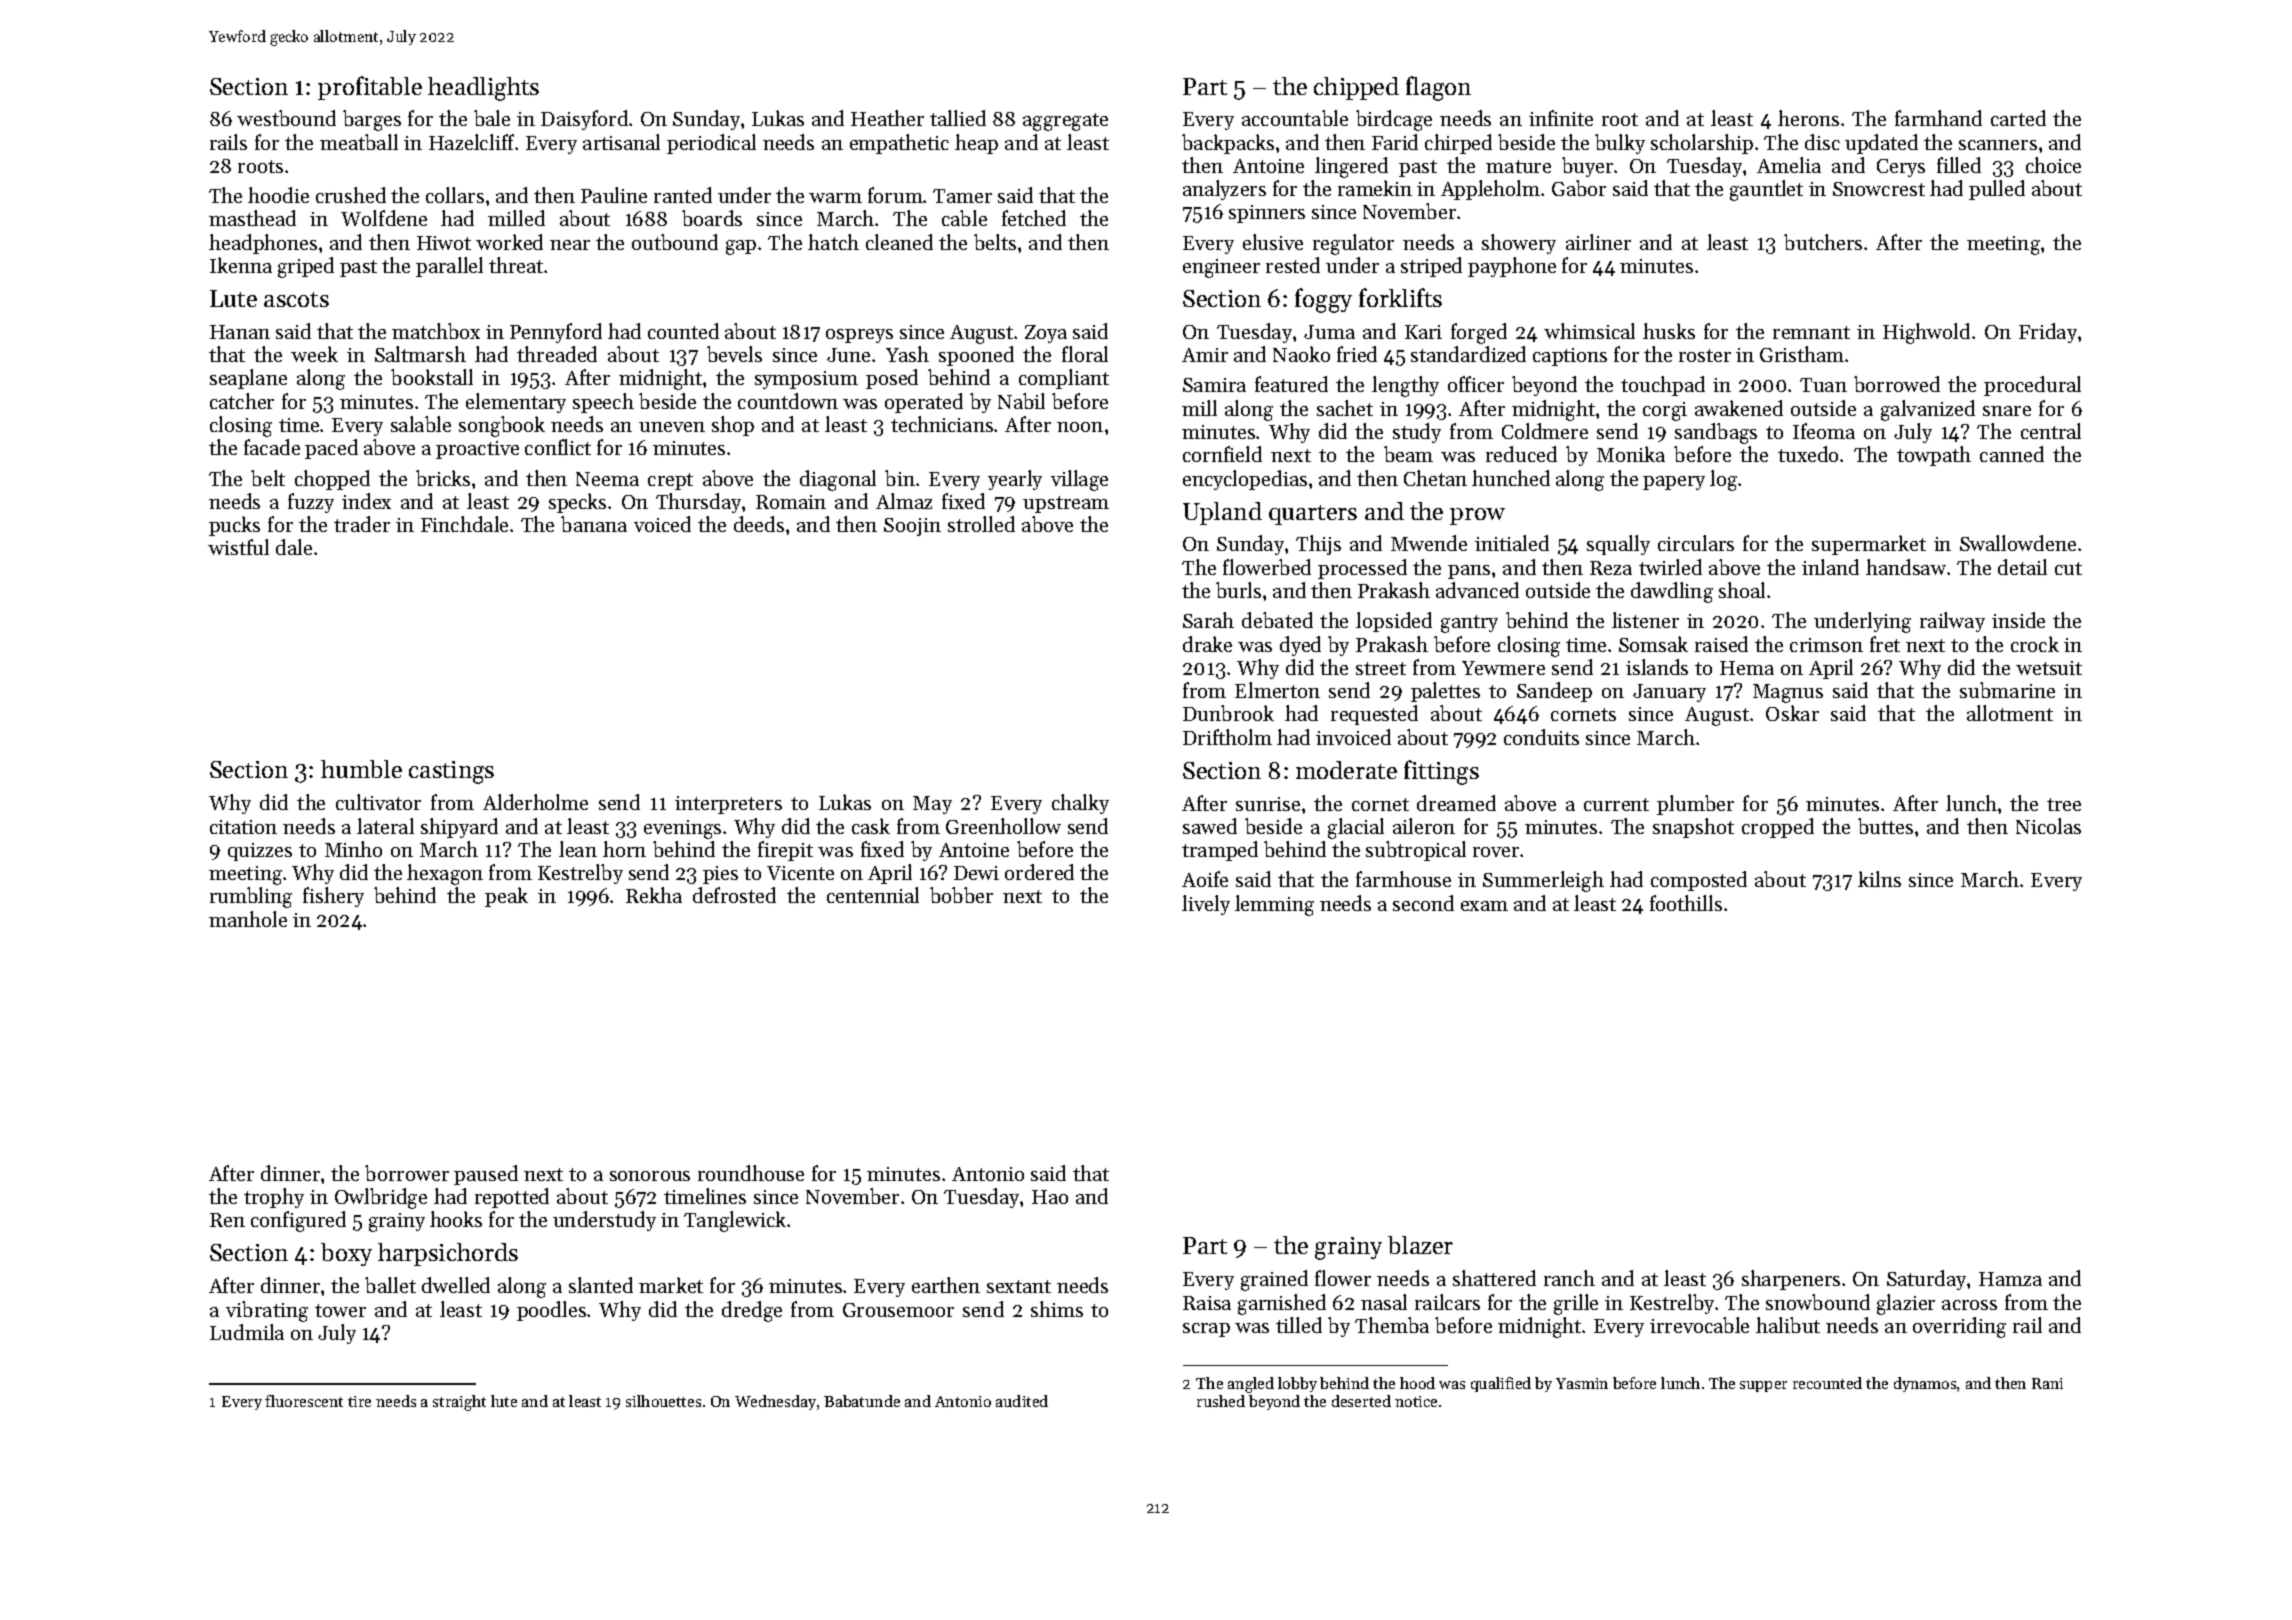 This page has height=1620, width=2292. What do you see at coordinates (483, 89) in the page?
I see `headlights` at bounding box center [483, 89].
